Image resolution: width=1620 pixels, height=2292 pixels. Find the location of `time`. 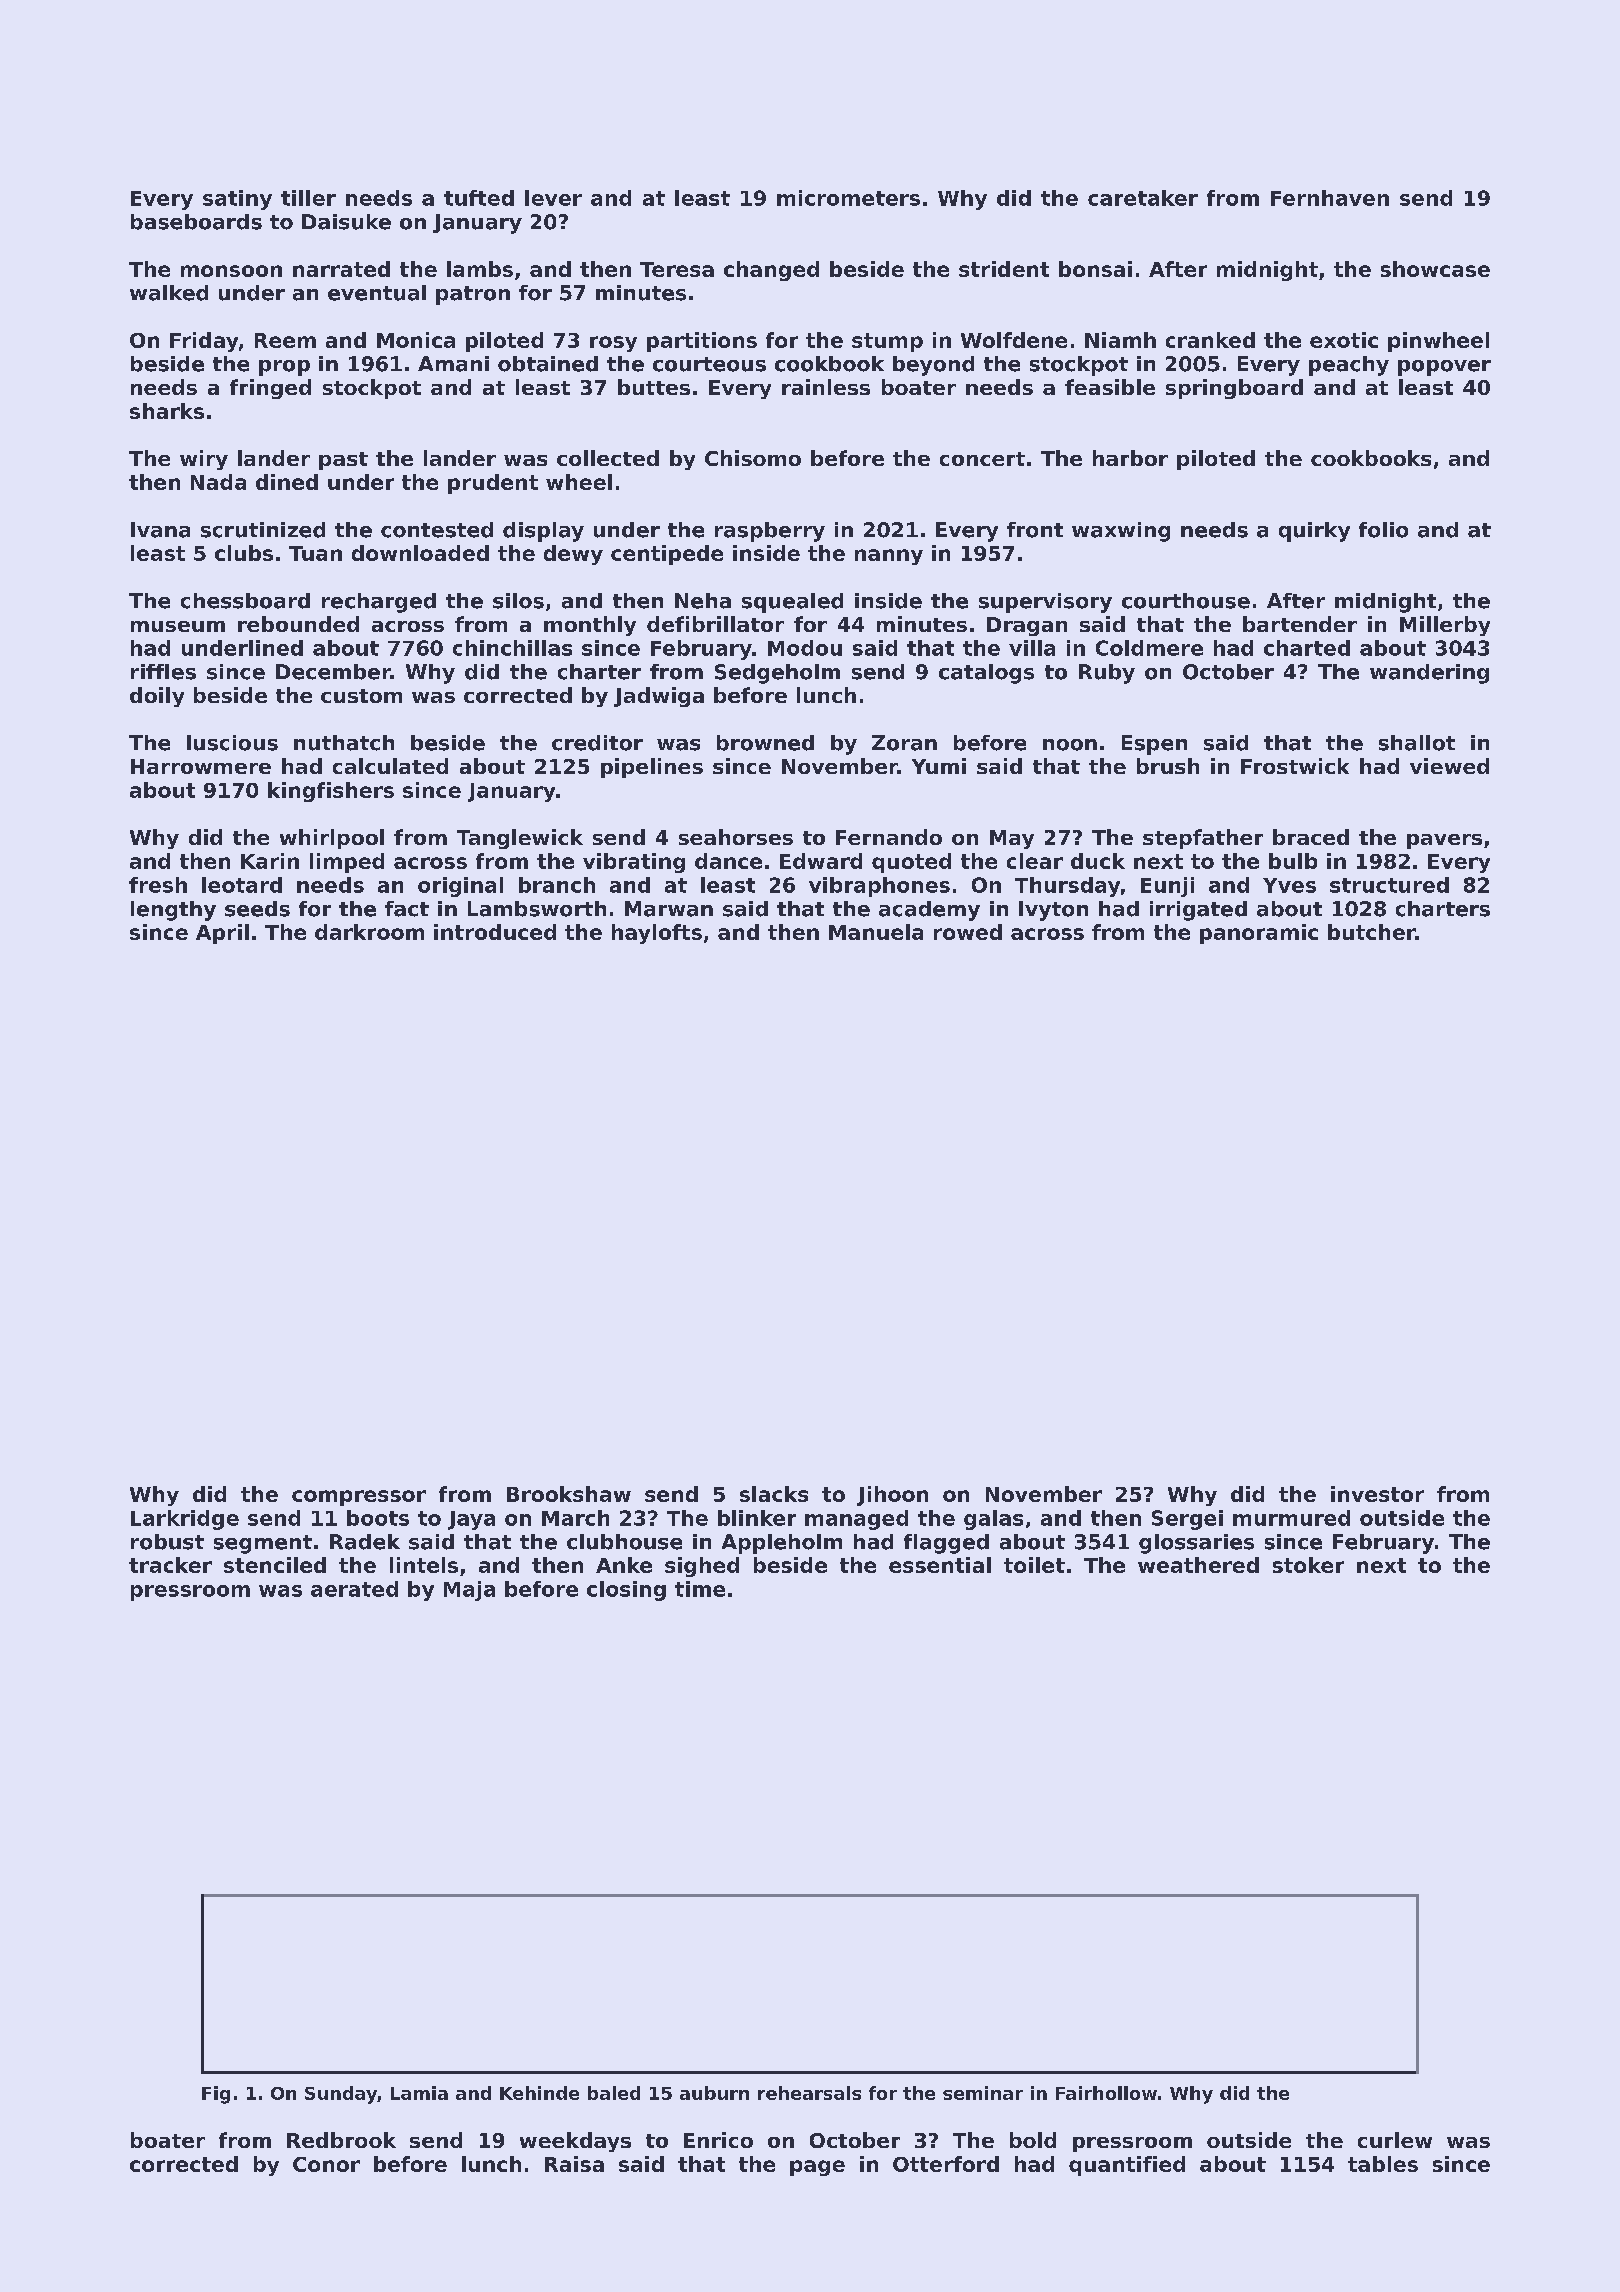

time is located at coordinates (700, 1589).
